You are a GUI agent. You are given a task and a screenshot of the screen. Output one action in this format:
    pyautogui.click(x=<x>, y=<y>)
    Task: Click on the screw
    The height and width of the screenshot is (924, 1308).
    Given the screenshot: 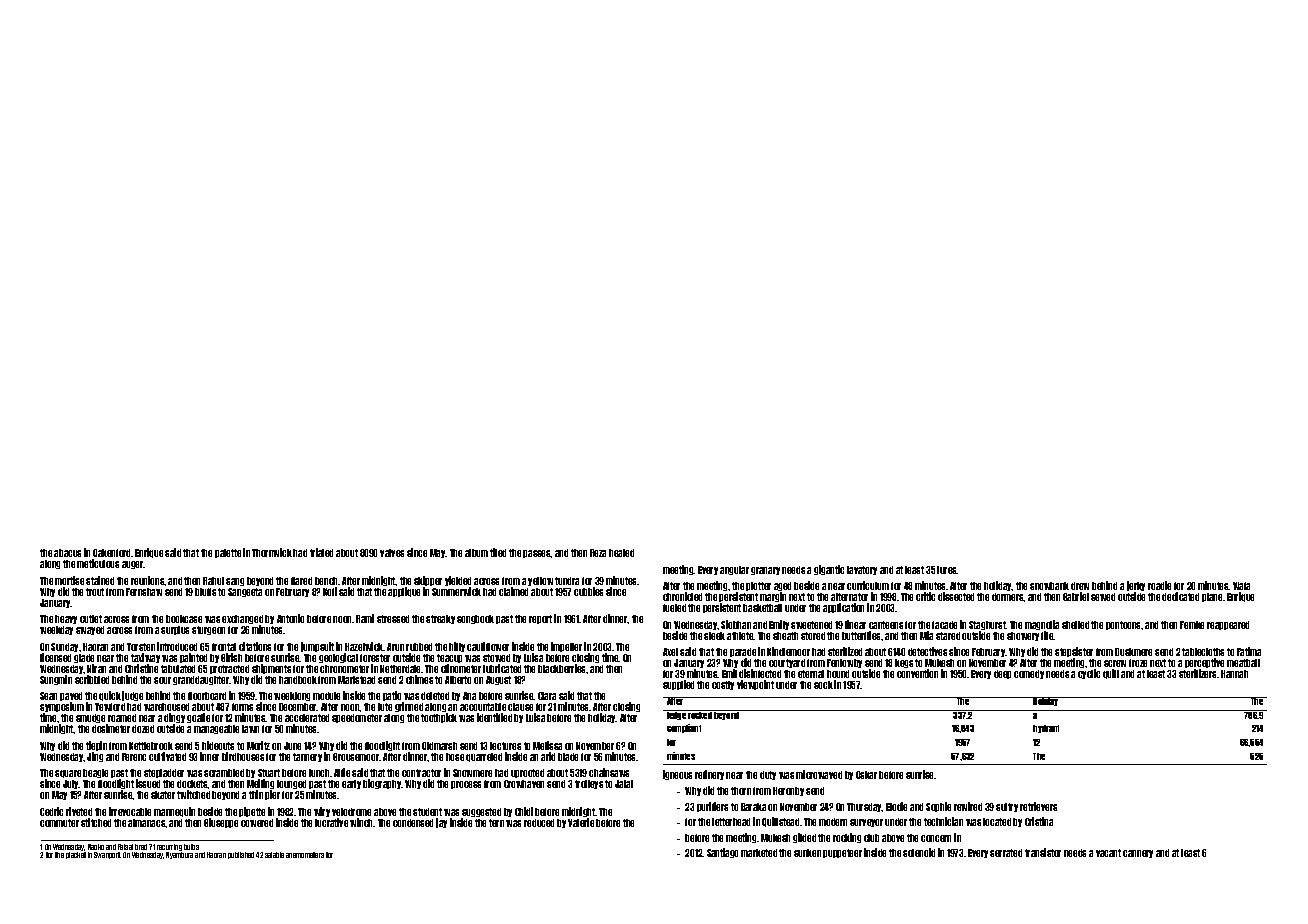 What is the action you would take?
    pyautogui.click(x=1115, y=663)
